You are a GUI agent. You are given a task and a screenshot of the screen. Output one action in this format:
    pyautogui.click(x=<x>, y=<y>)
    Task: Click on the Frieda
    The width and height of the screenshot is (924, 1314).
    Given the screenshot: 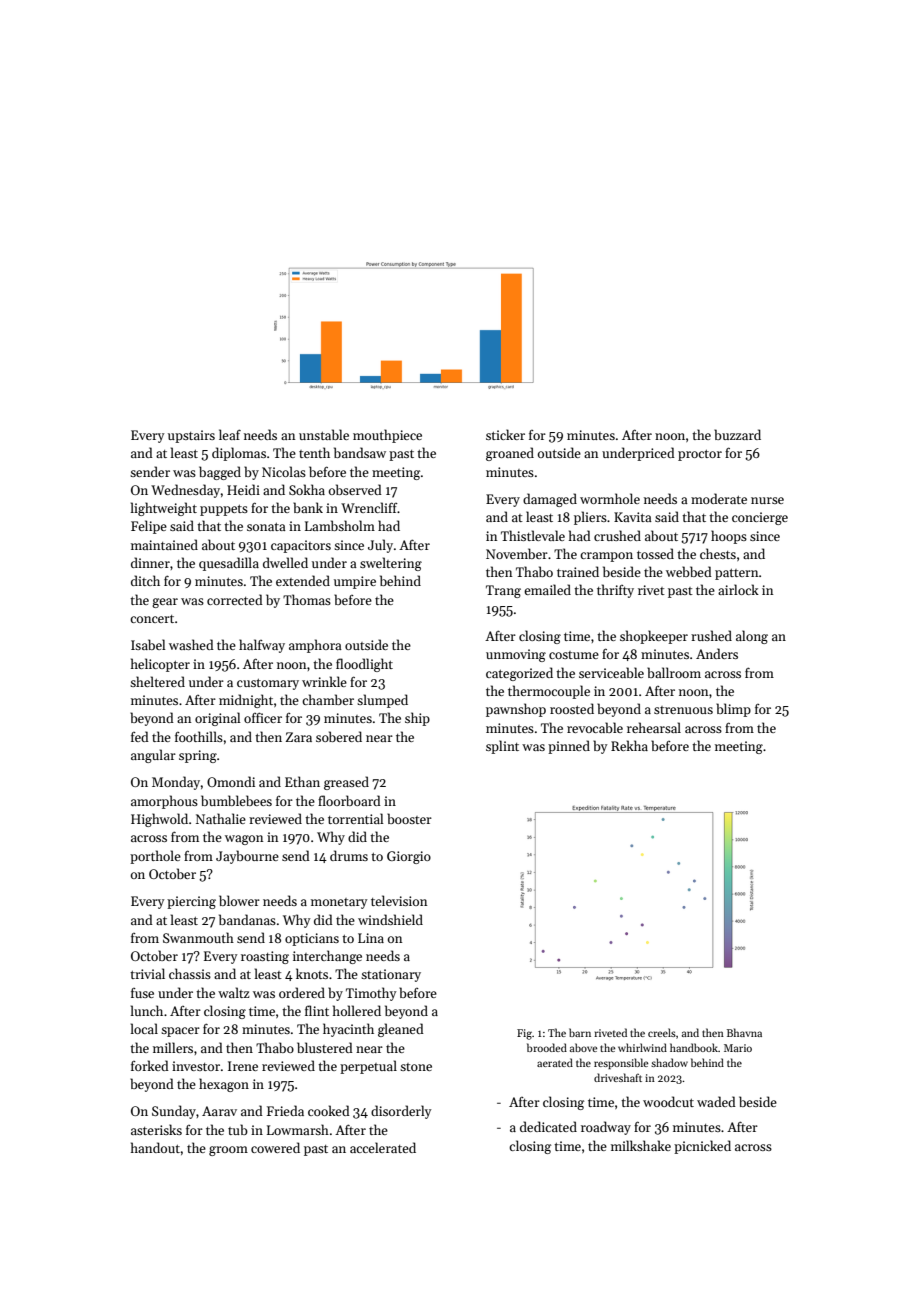 What is the action you would take?
    pyautogui.click(x=285, y=1110)
